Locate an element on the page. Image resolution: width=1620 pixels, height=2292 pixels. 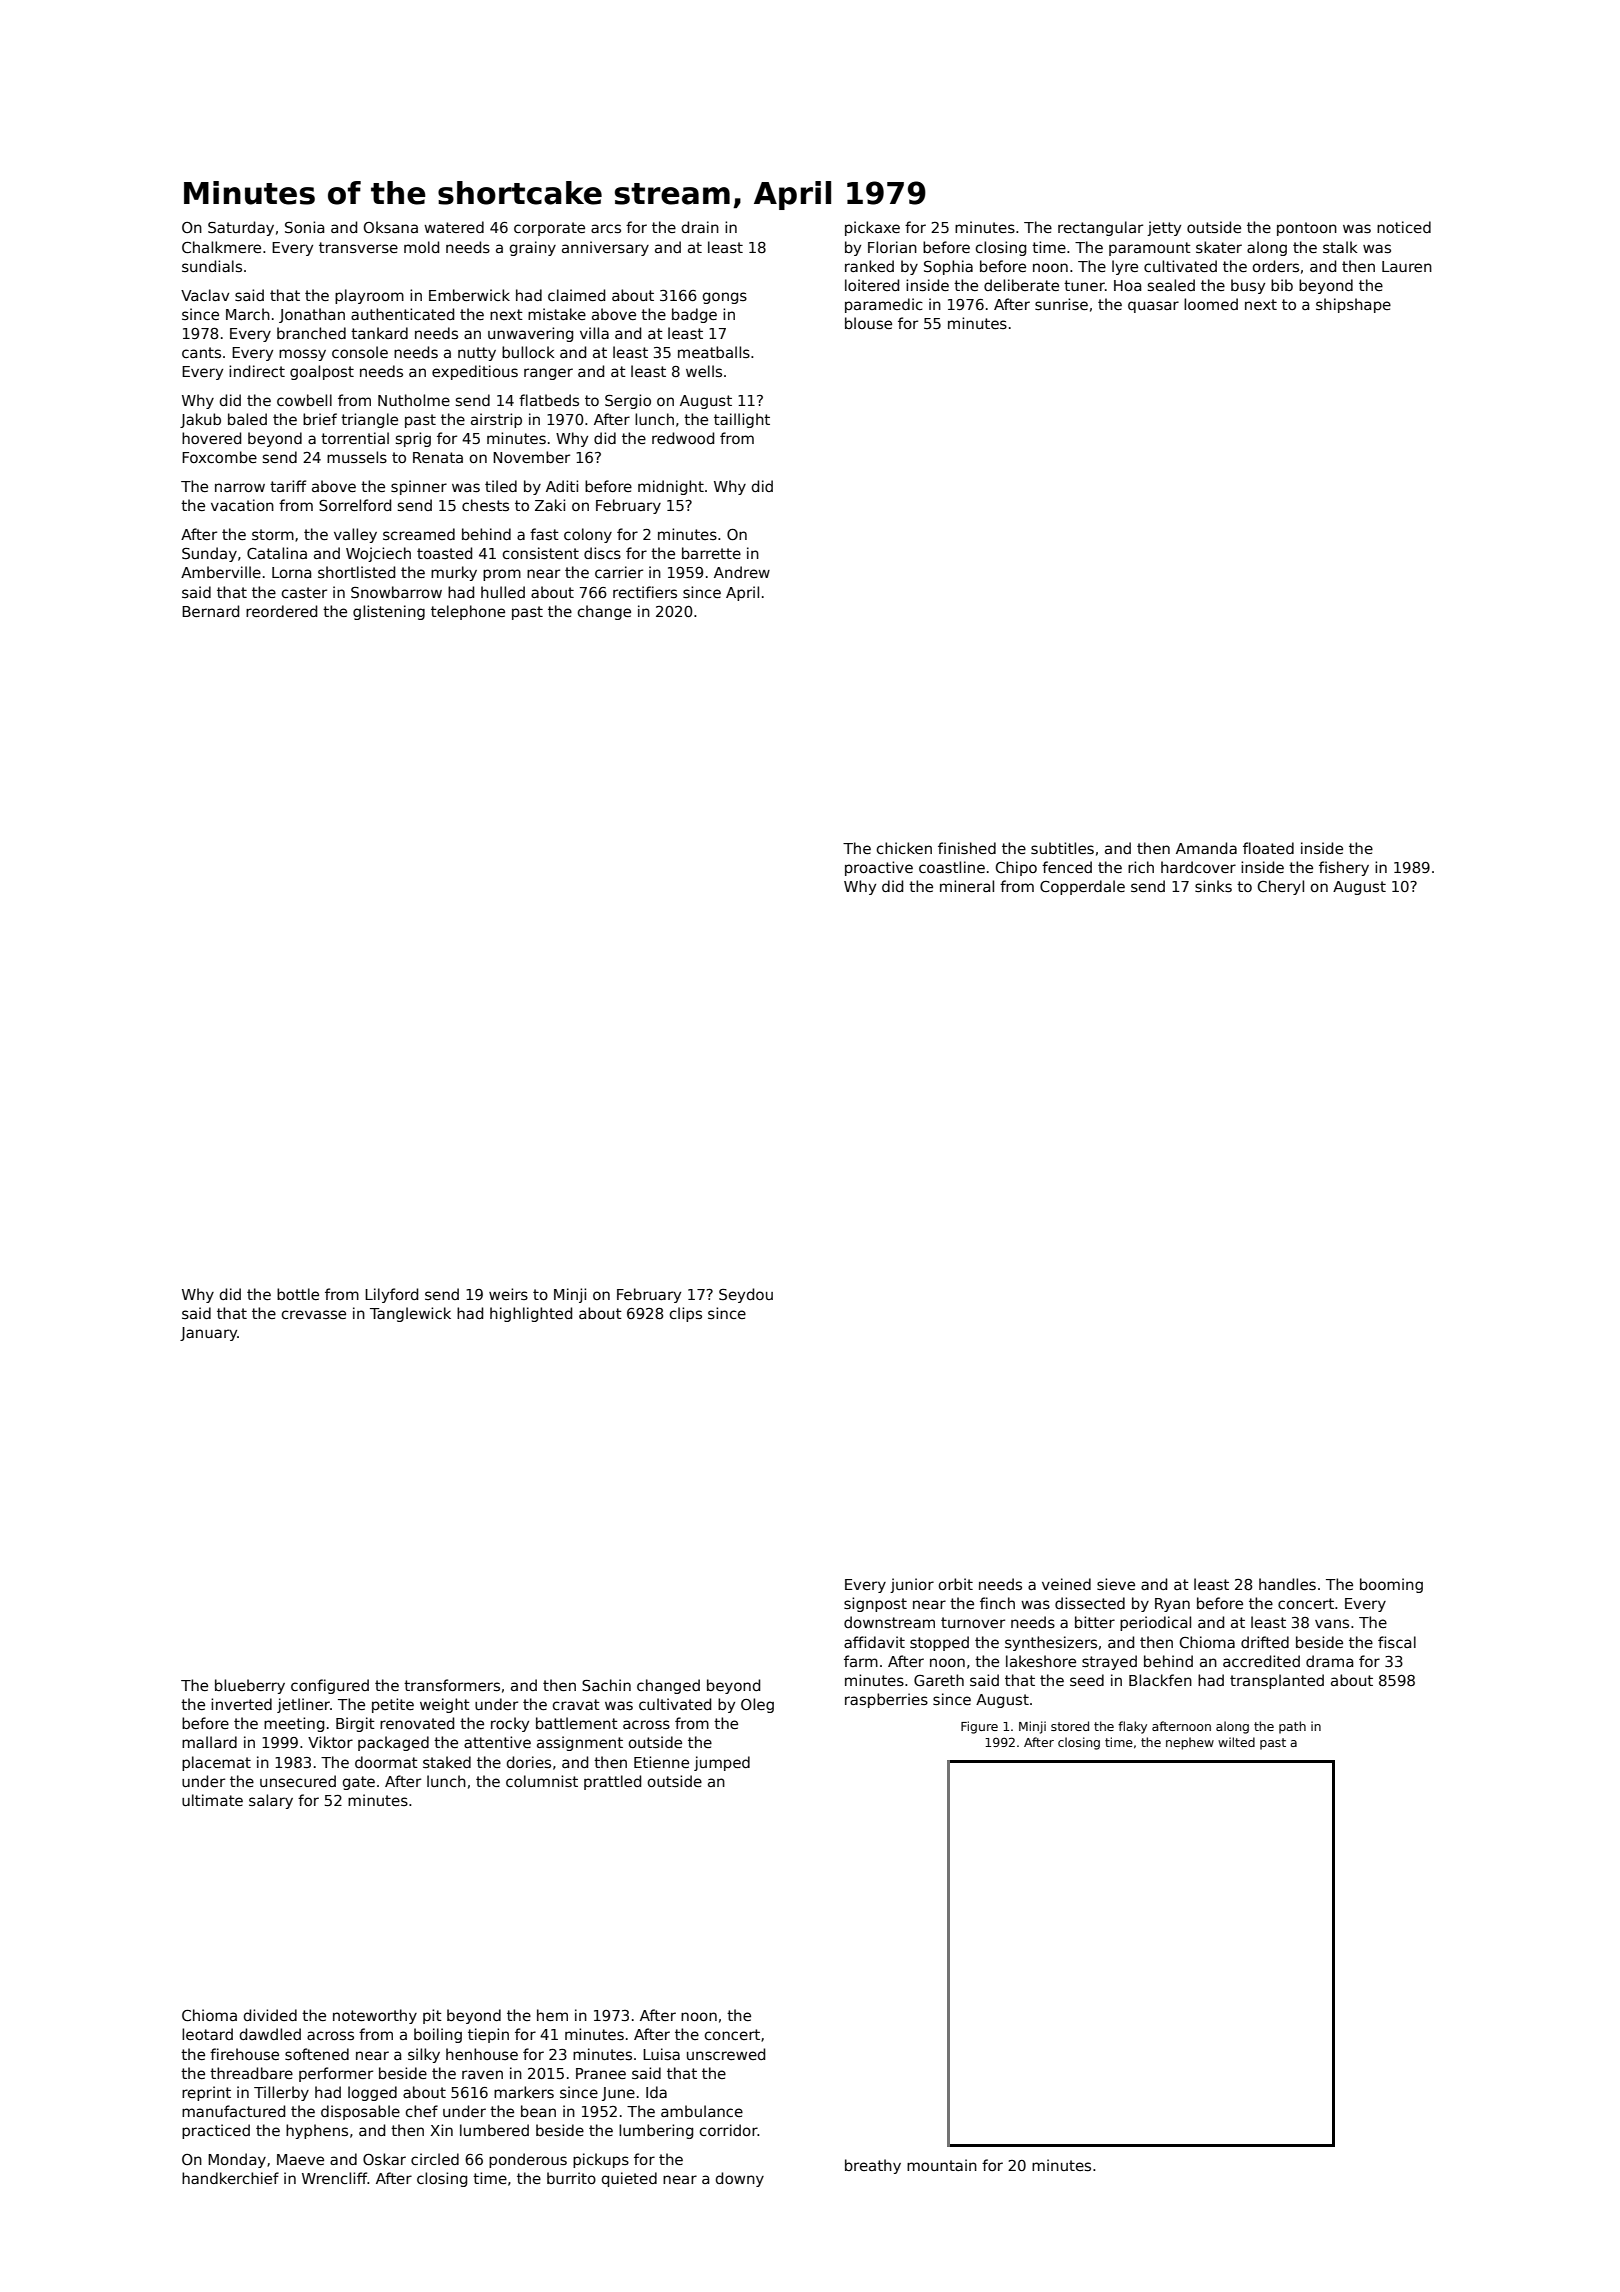
fishery is located at coordinates (1344, 868).
